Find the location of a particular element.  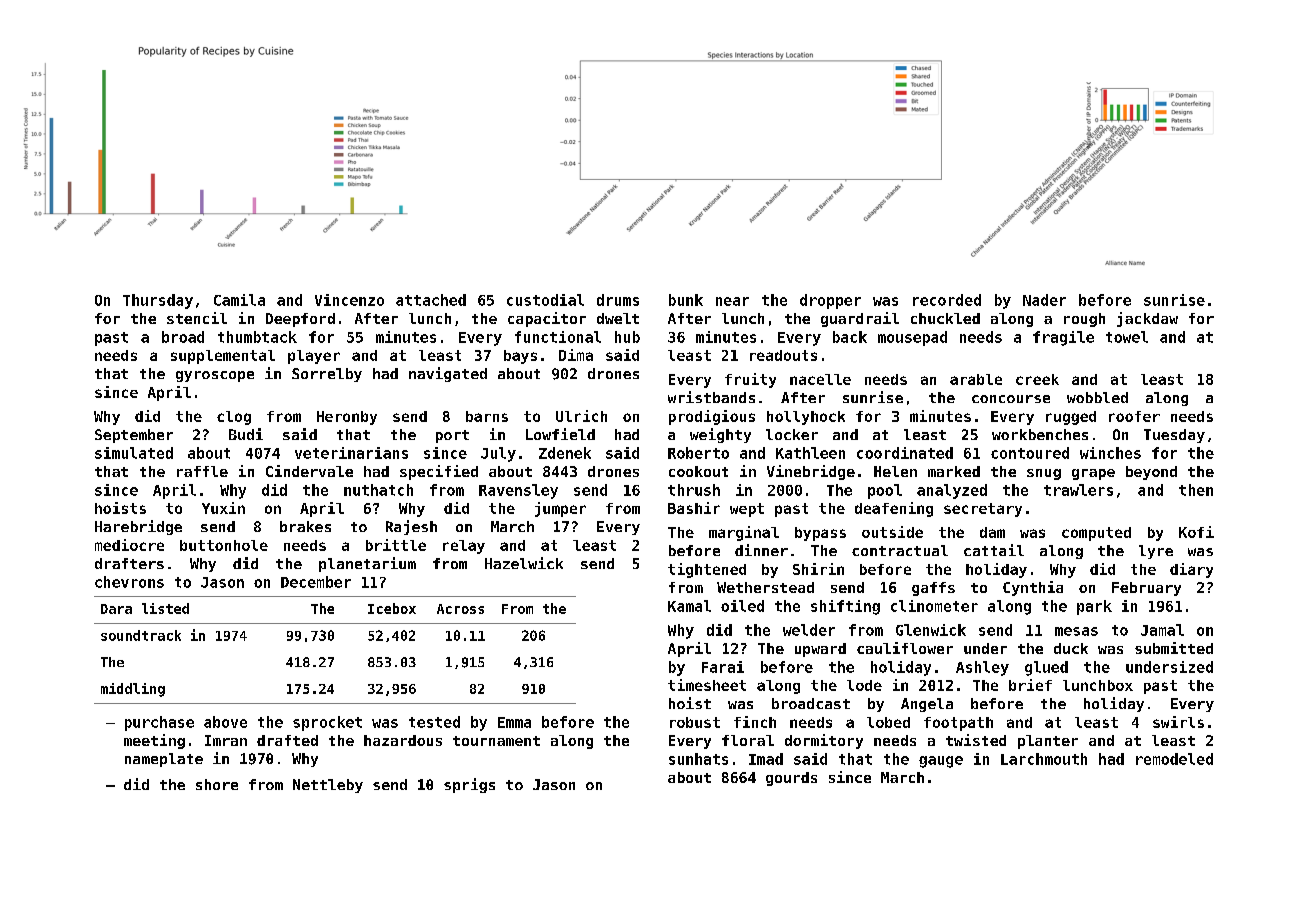

contoured is located at coordinates (1030, 453).
